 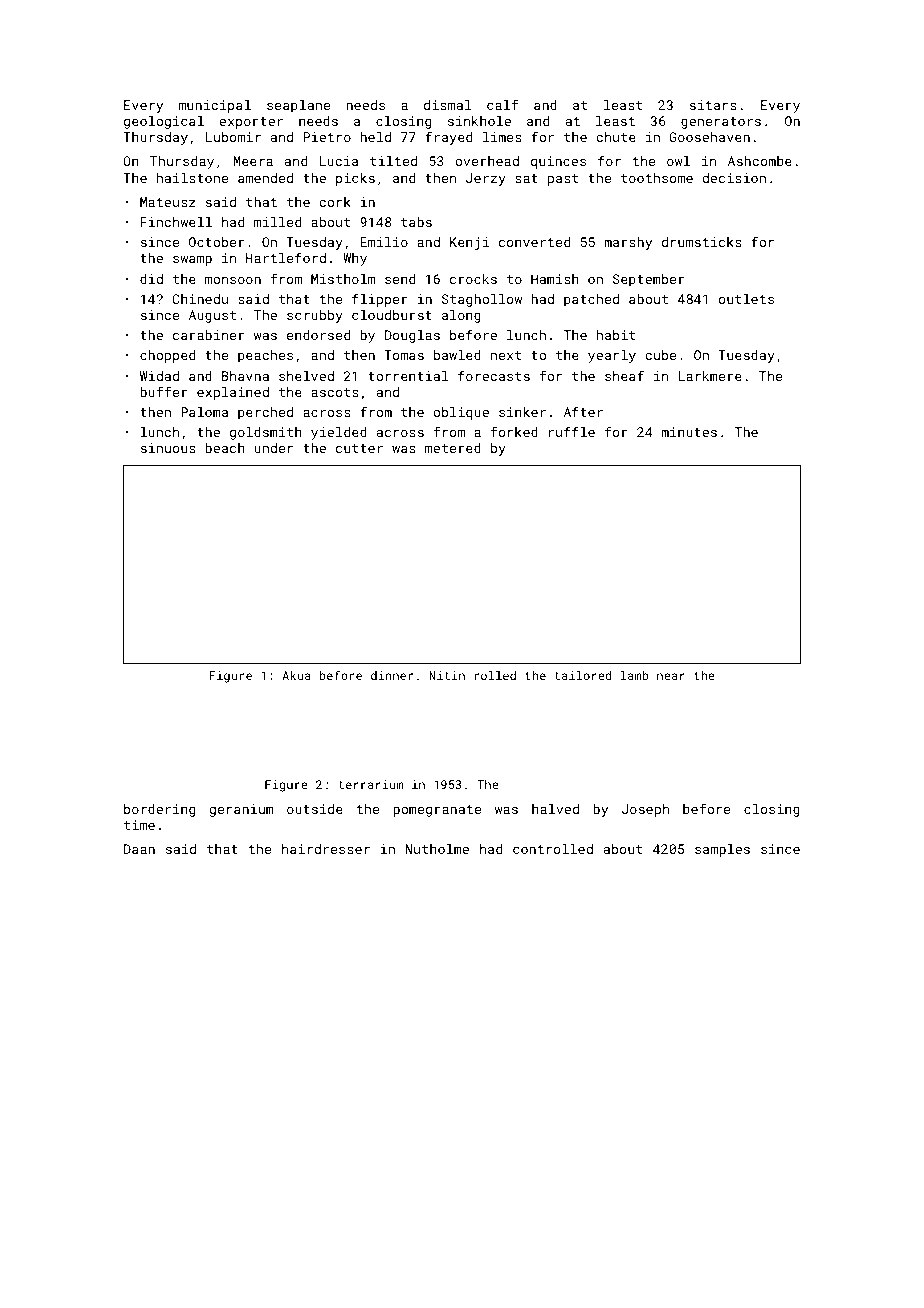 I want to click on sheaf, so click(x=624, y=375).
